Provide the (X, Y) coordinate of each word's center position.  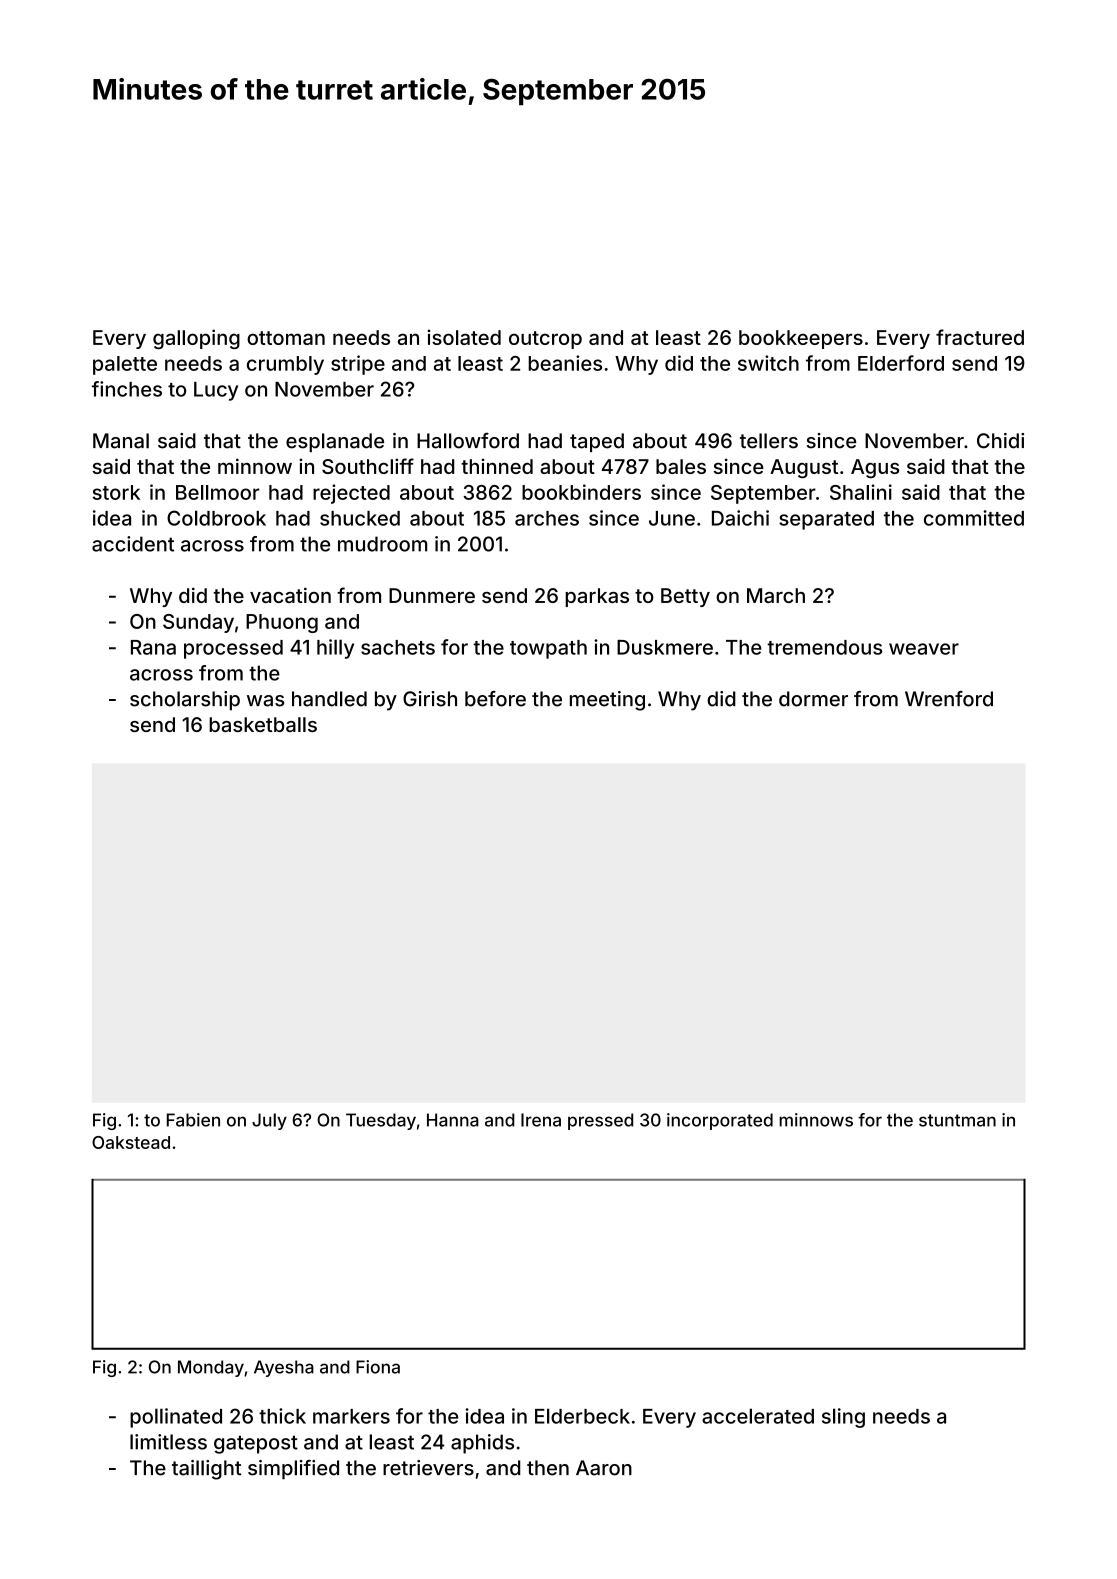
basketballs (263, 724)
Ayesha (284, 1368)
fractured (980, 337)
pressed (600, 1121)
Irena (541, 1120)
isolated (464, 337)
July (269, 1121)
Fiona (378, 1367)
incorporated (720, 1121)
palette (125, 365)
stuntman (957, 1120)
